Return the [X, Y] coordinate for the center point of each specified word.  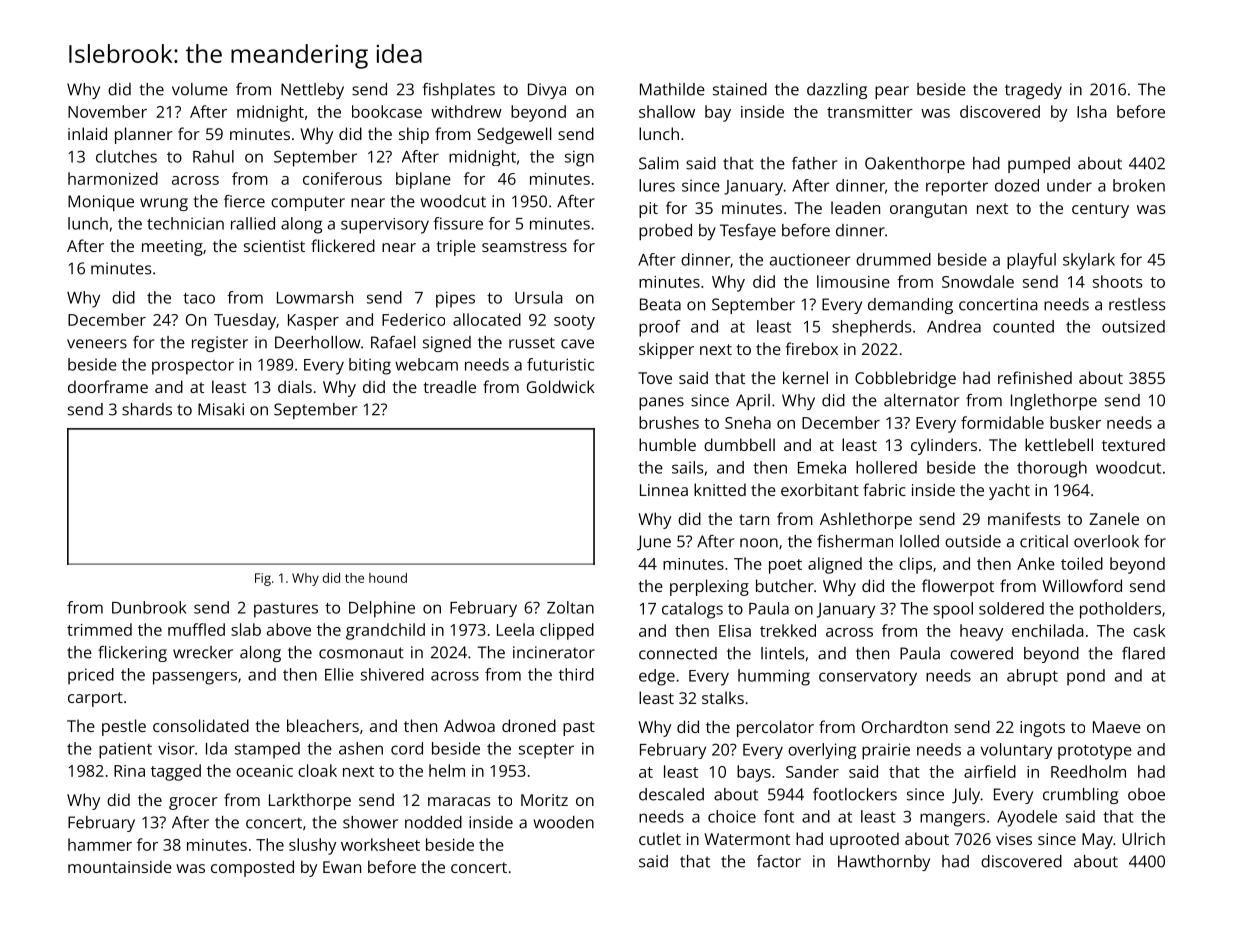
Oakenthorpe [915, 165]
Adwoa [469, 725]
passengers [195, 678]
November [107, 111]
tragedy [1033, 91]
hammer [100, 844]
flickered [343, 245]
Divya [547, 91]
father [814, 163]
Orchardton [905, 726]
